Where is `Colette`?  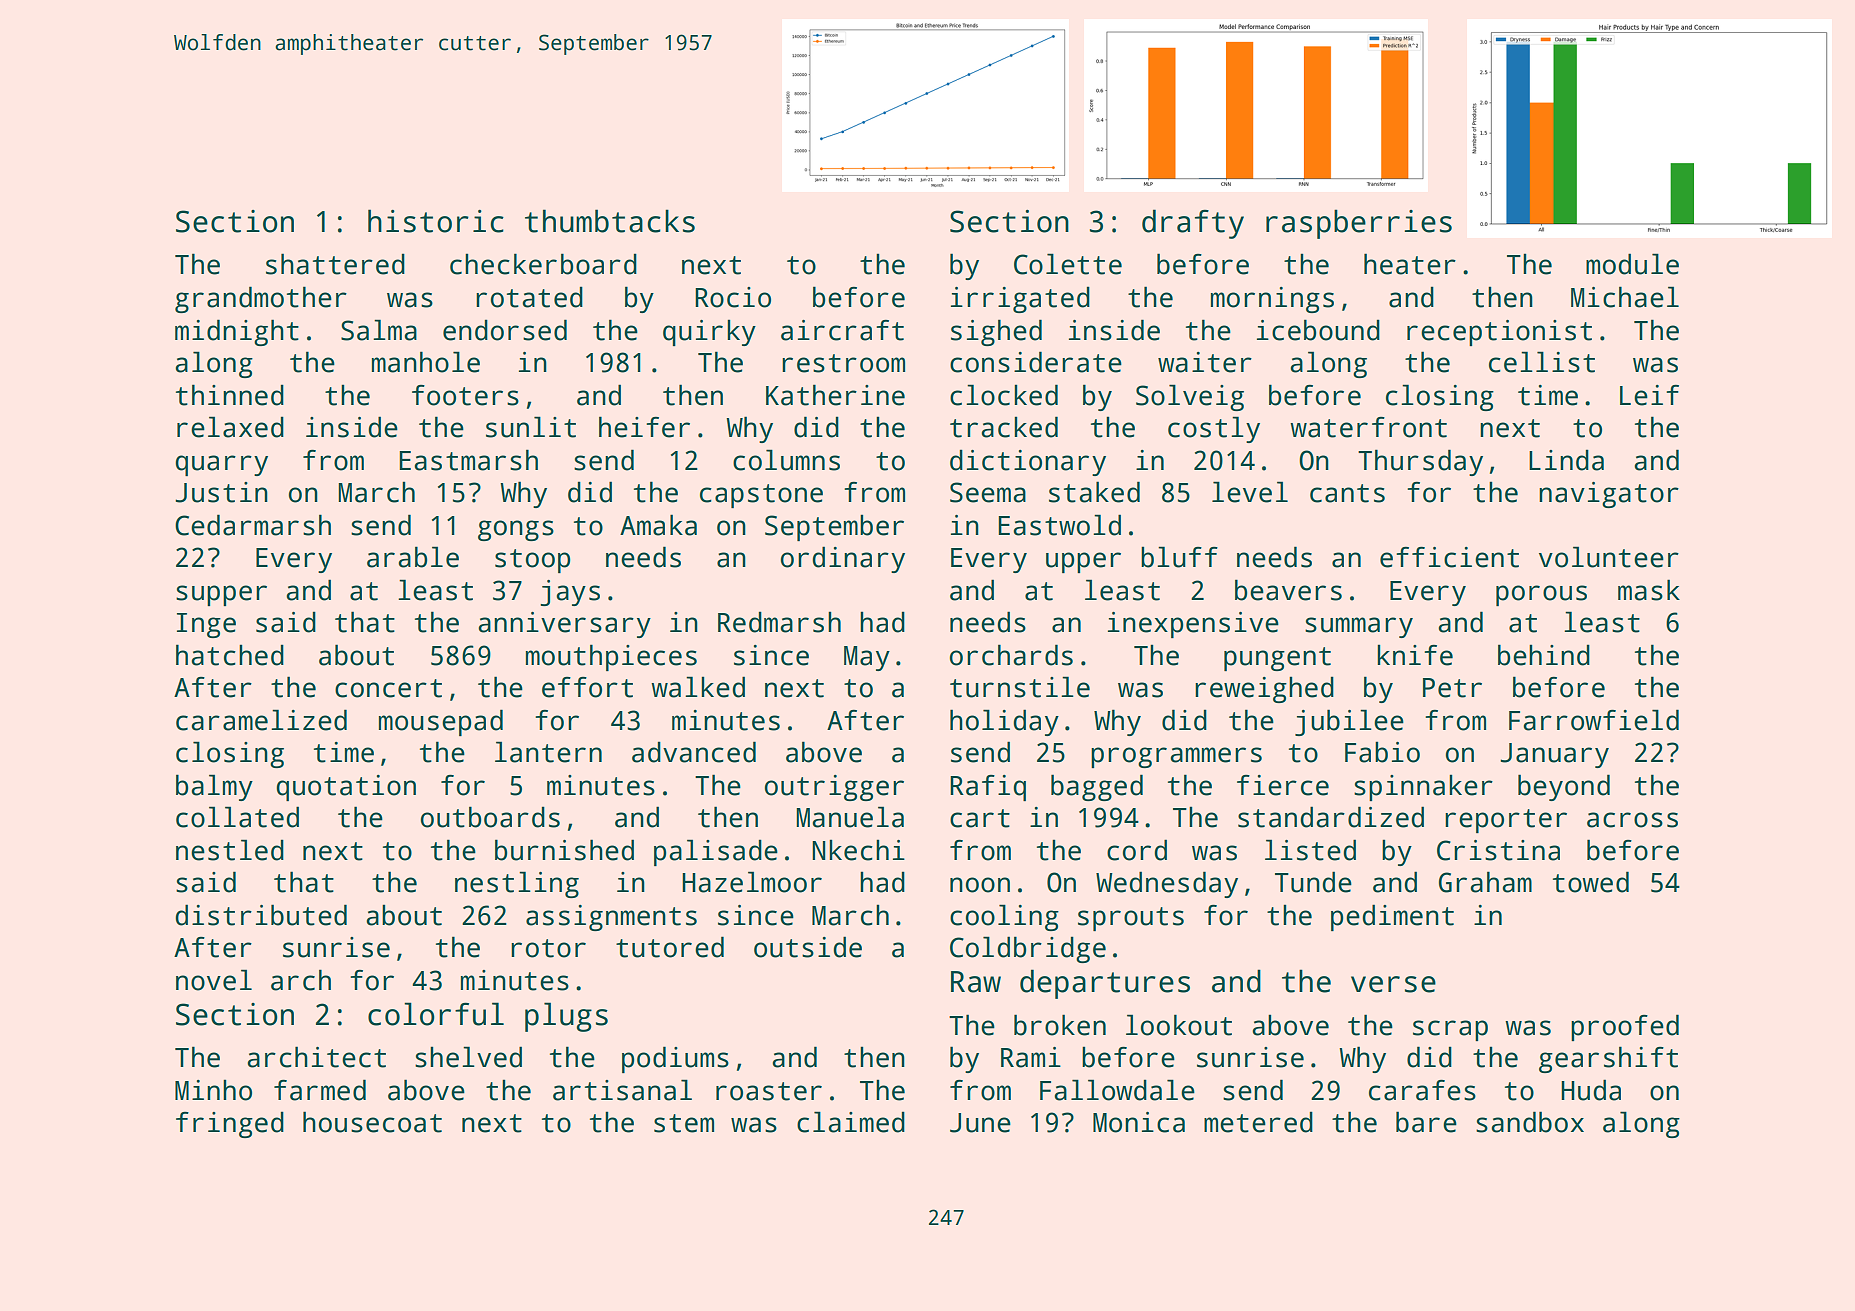
Colette is located at coordinates (1068, 264).
